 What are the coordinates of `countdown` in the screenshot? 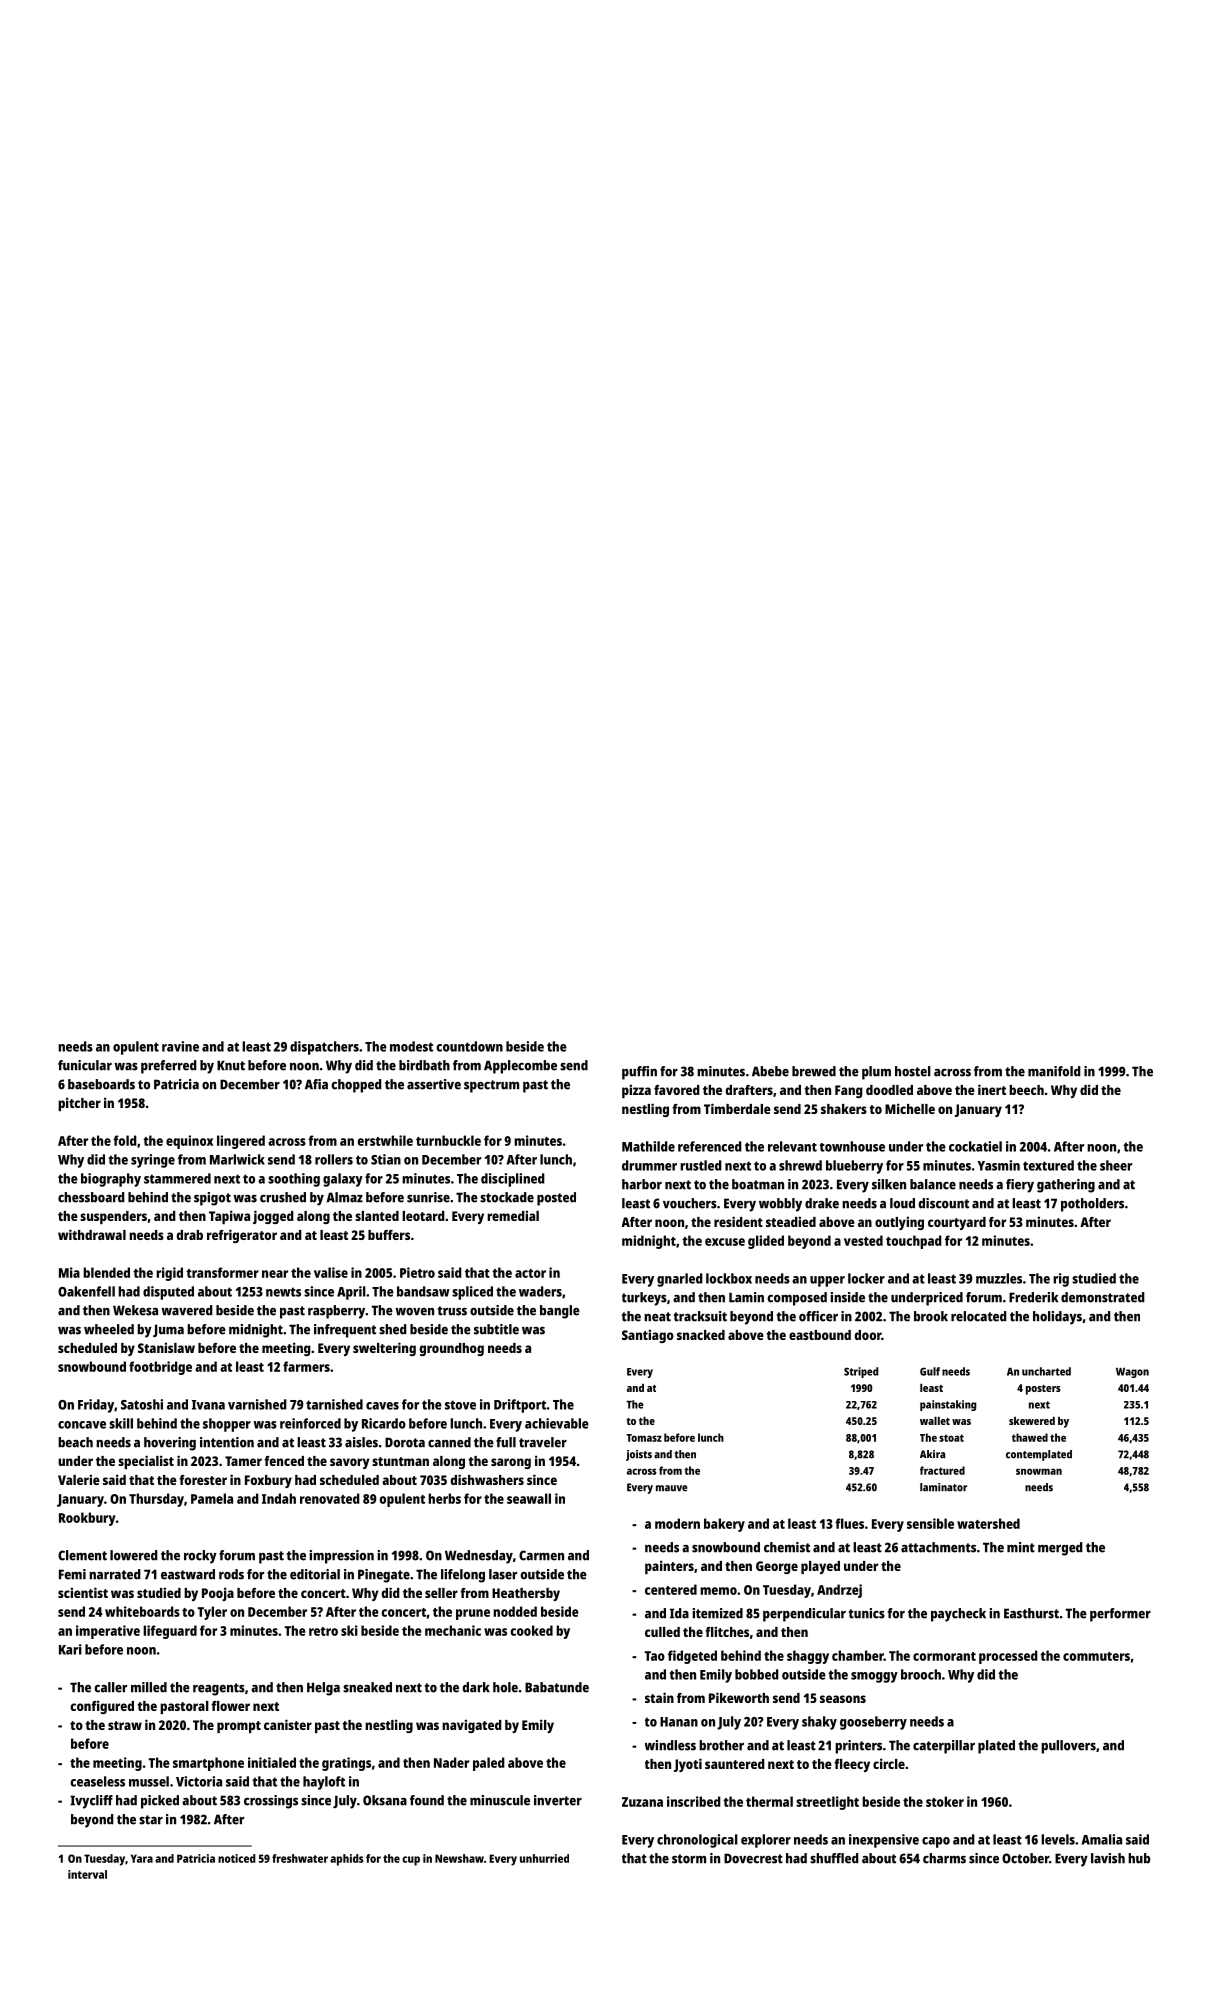 It's located at (469, 1046).
